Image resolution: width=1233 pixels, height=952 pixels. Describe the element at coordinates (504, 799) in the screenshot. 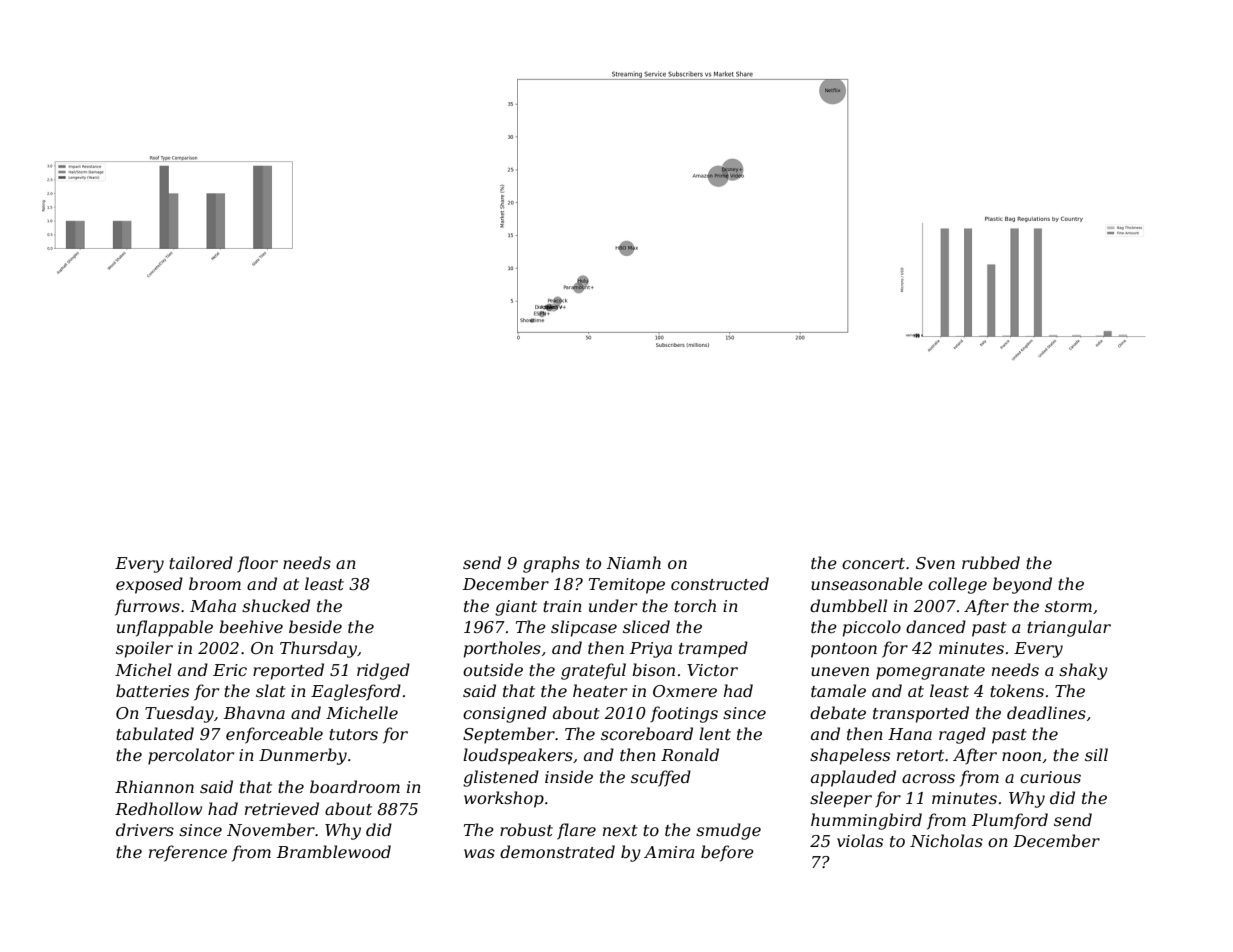

I see `workshop` at that location.
